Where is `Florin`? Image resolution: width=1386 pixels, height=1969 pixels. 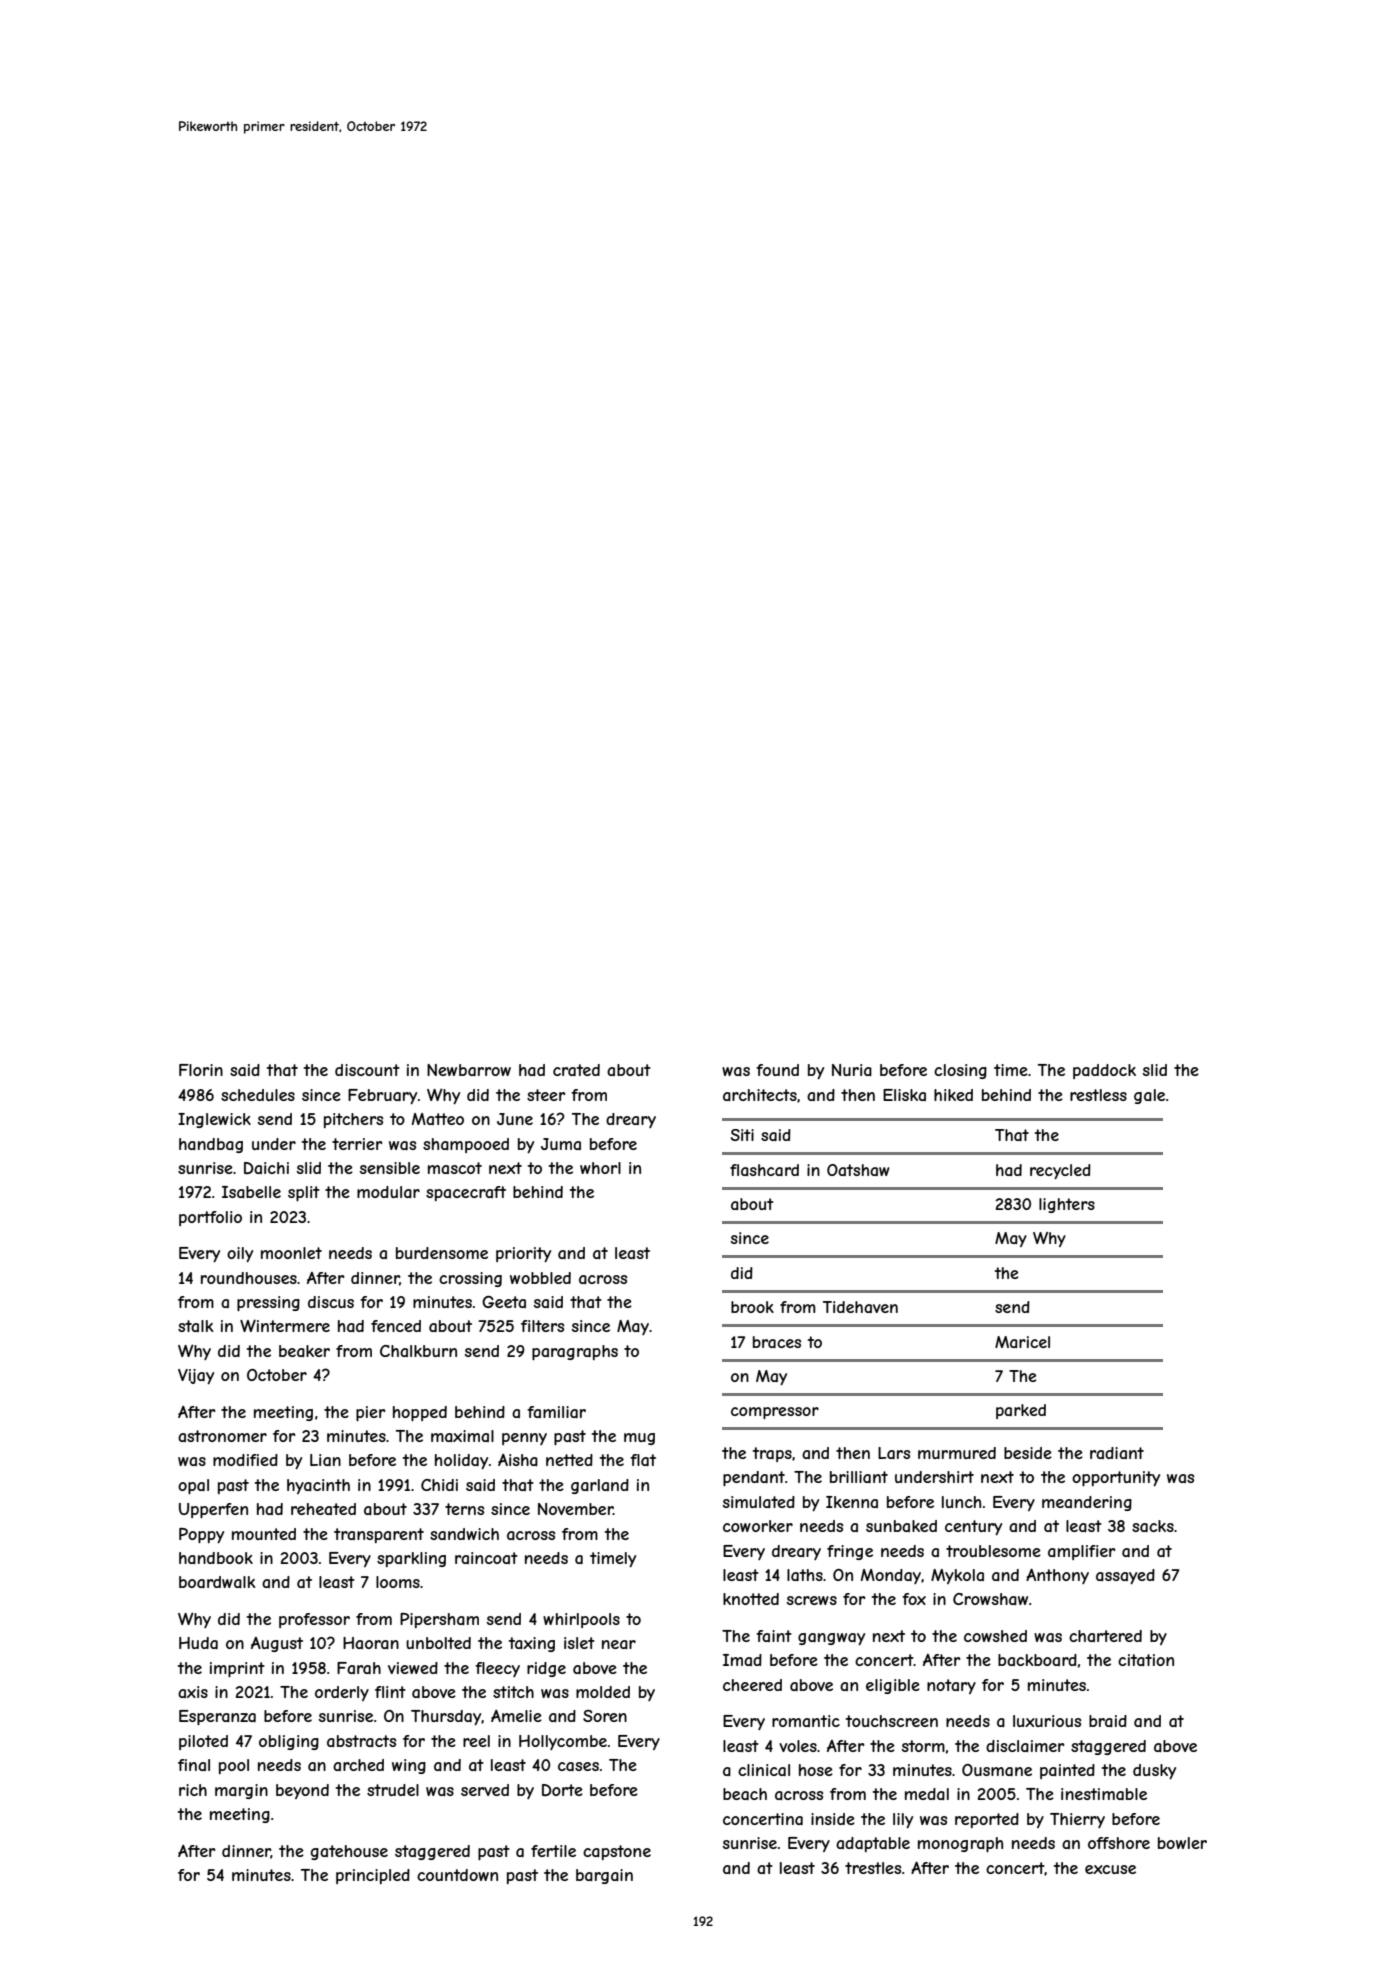
Florin is located at coordinates (201, 1070).
